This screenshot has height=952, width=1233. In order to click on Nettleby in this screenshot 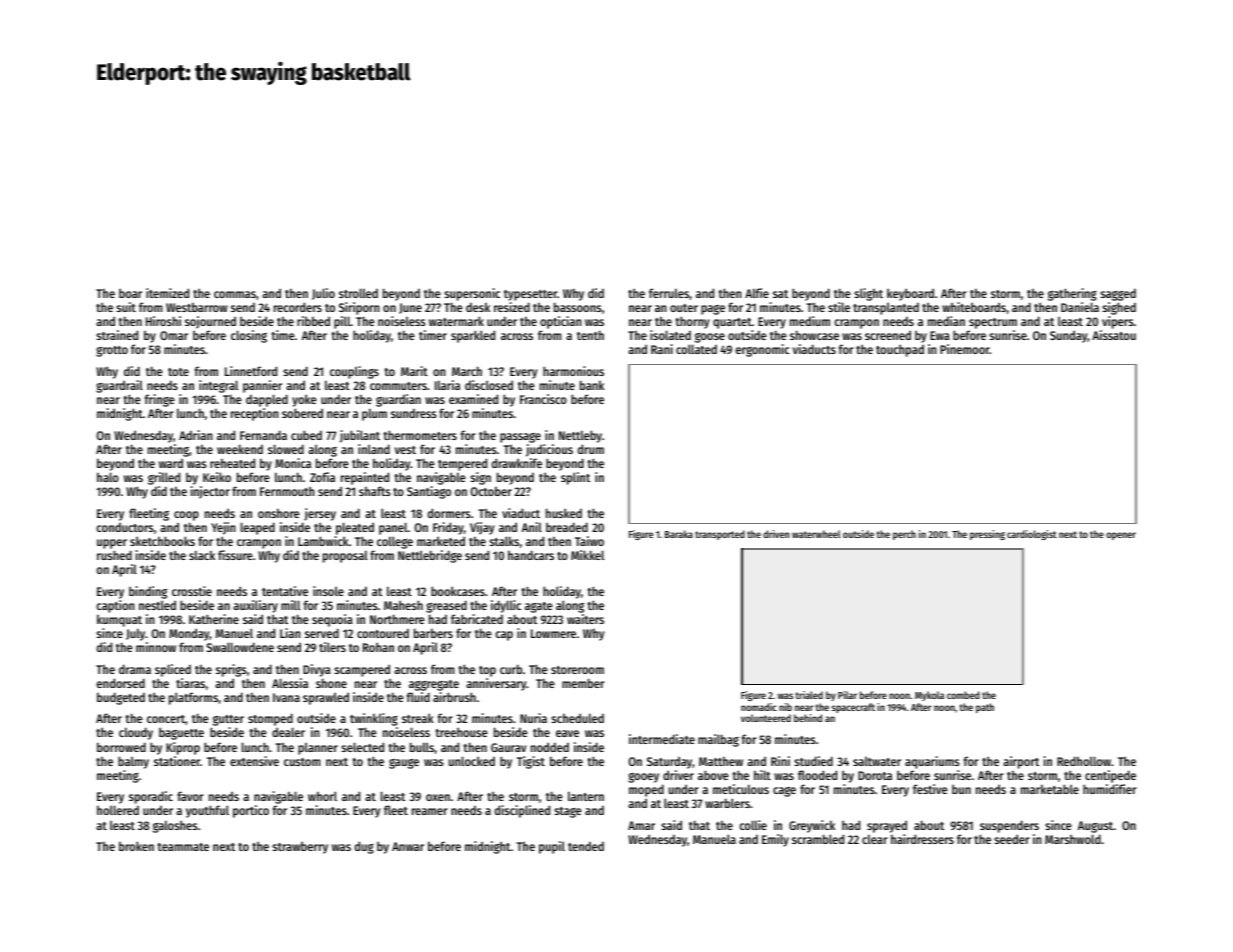, I will do `click(580, 436)`.
